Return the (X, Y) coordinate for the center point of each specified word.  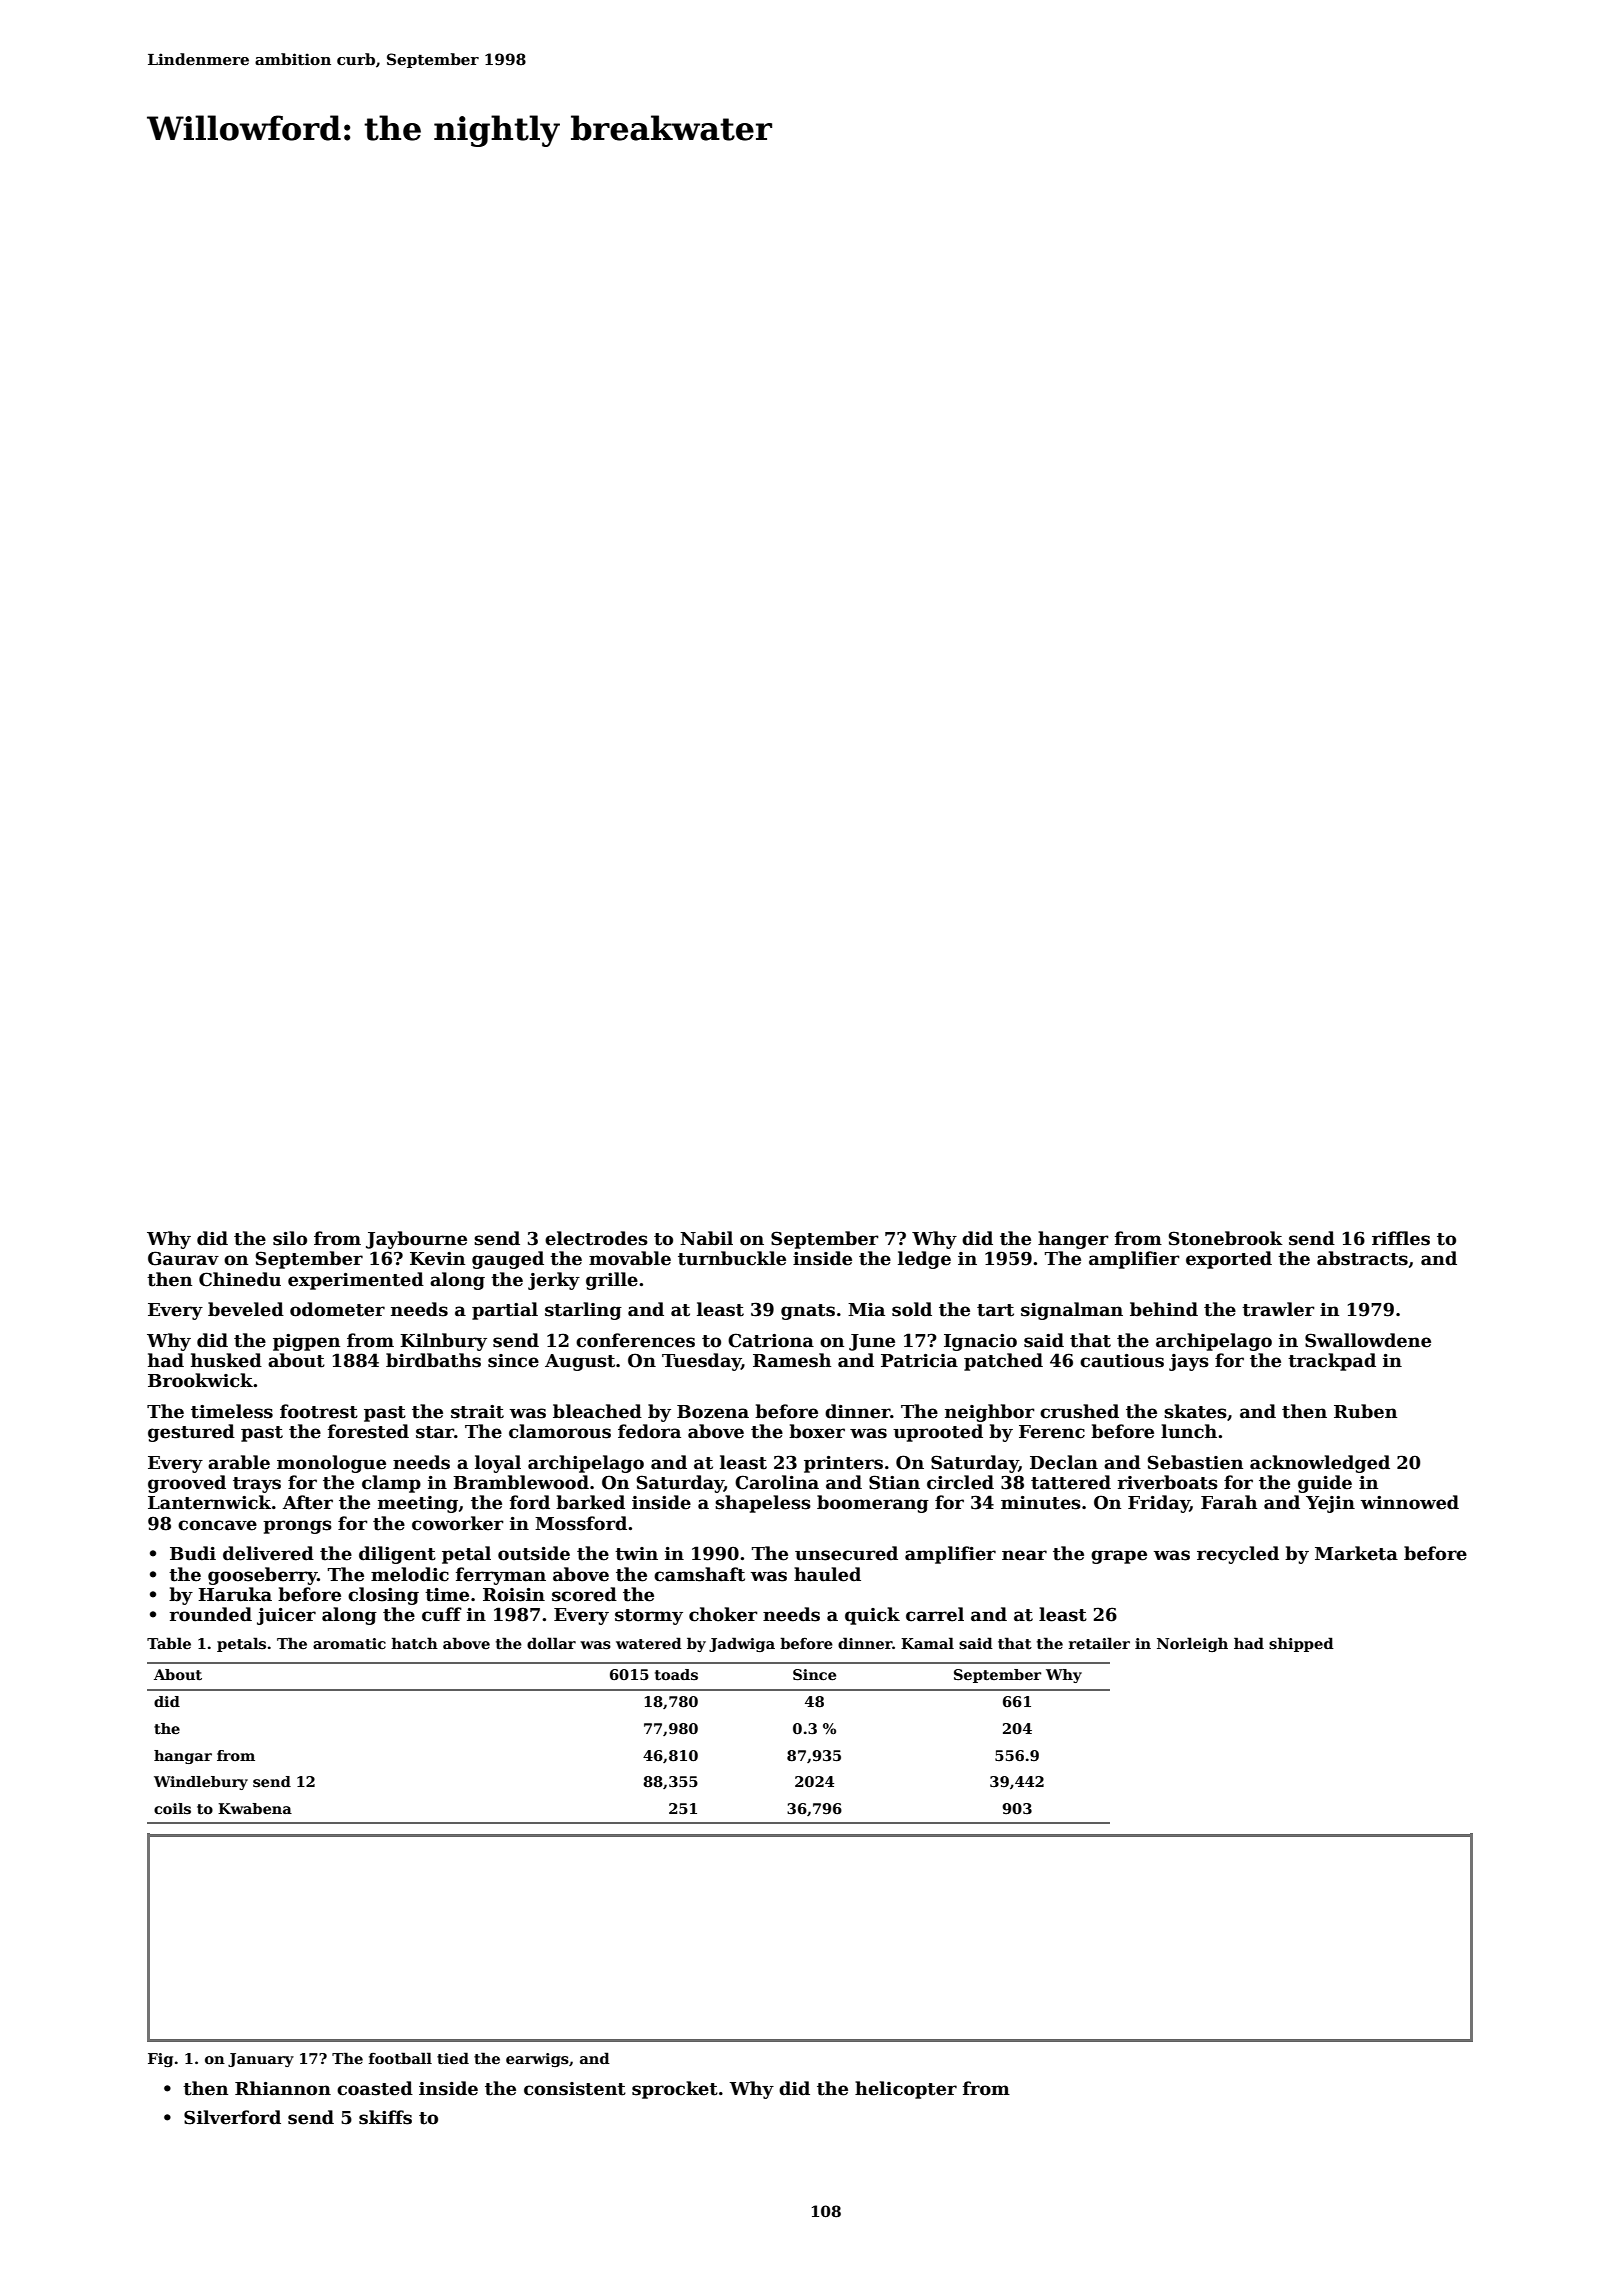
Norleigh (1192, 1644)
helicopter (906, 2090)
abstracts (1362, 1258)
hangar (183, 1757)
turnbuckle (732, 1258)
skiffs (385, 2117)
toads (676, 1674)
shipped (1301, 1644)
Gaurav (183, 1258)
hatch (415, 1643)
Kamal (927, 1643)
